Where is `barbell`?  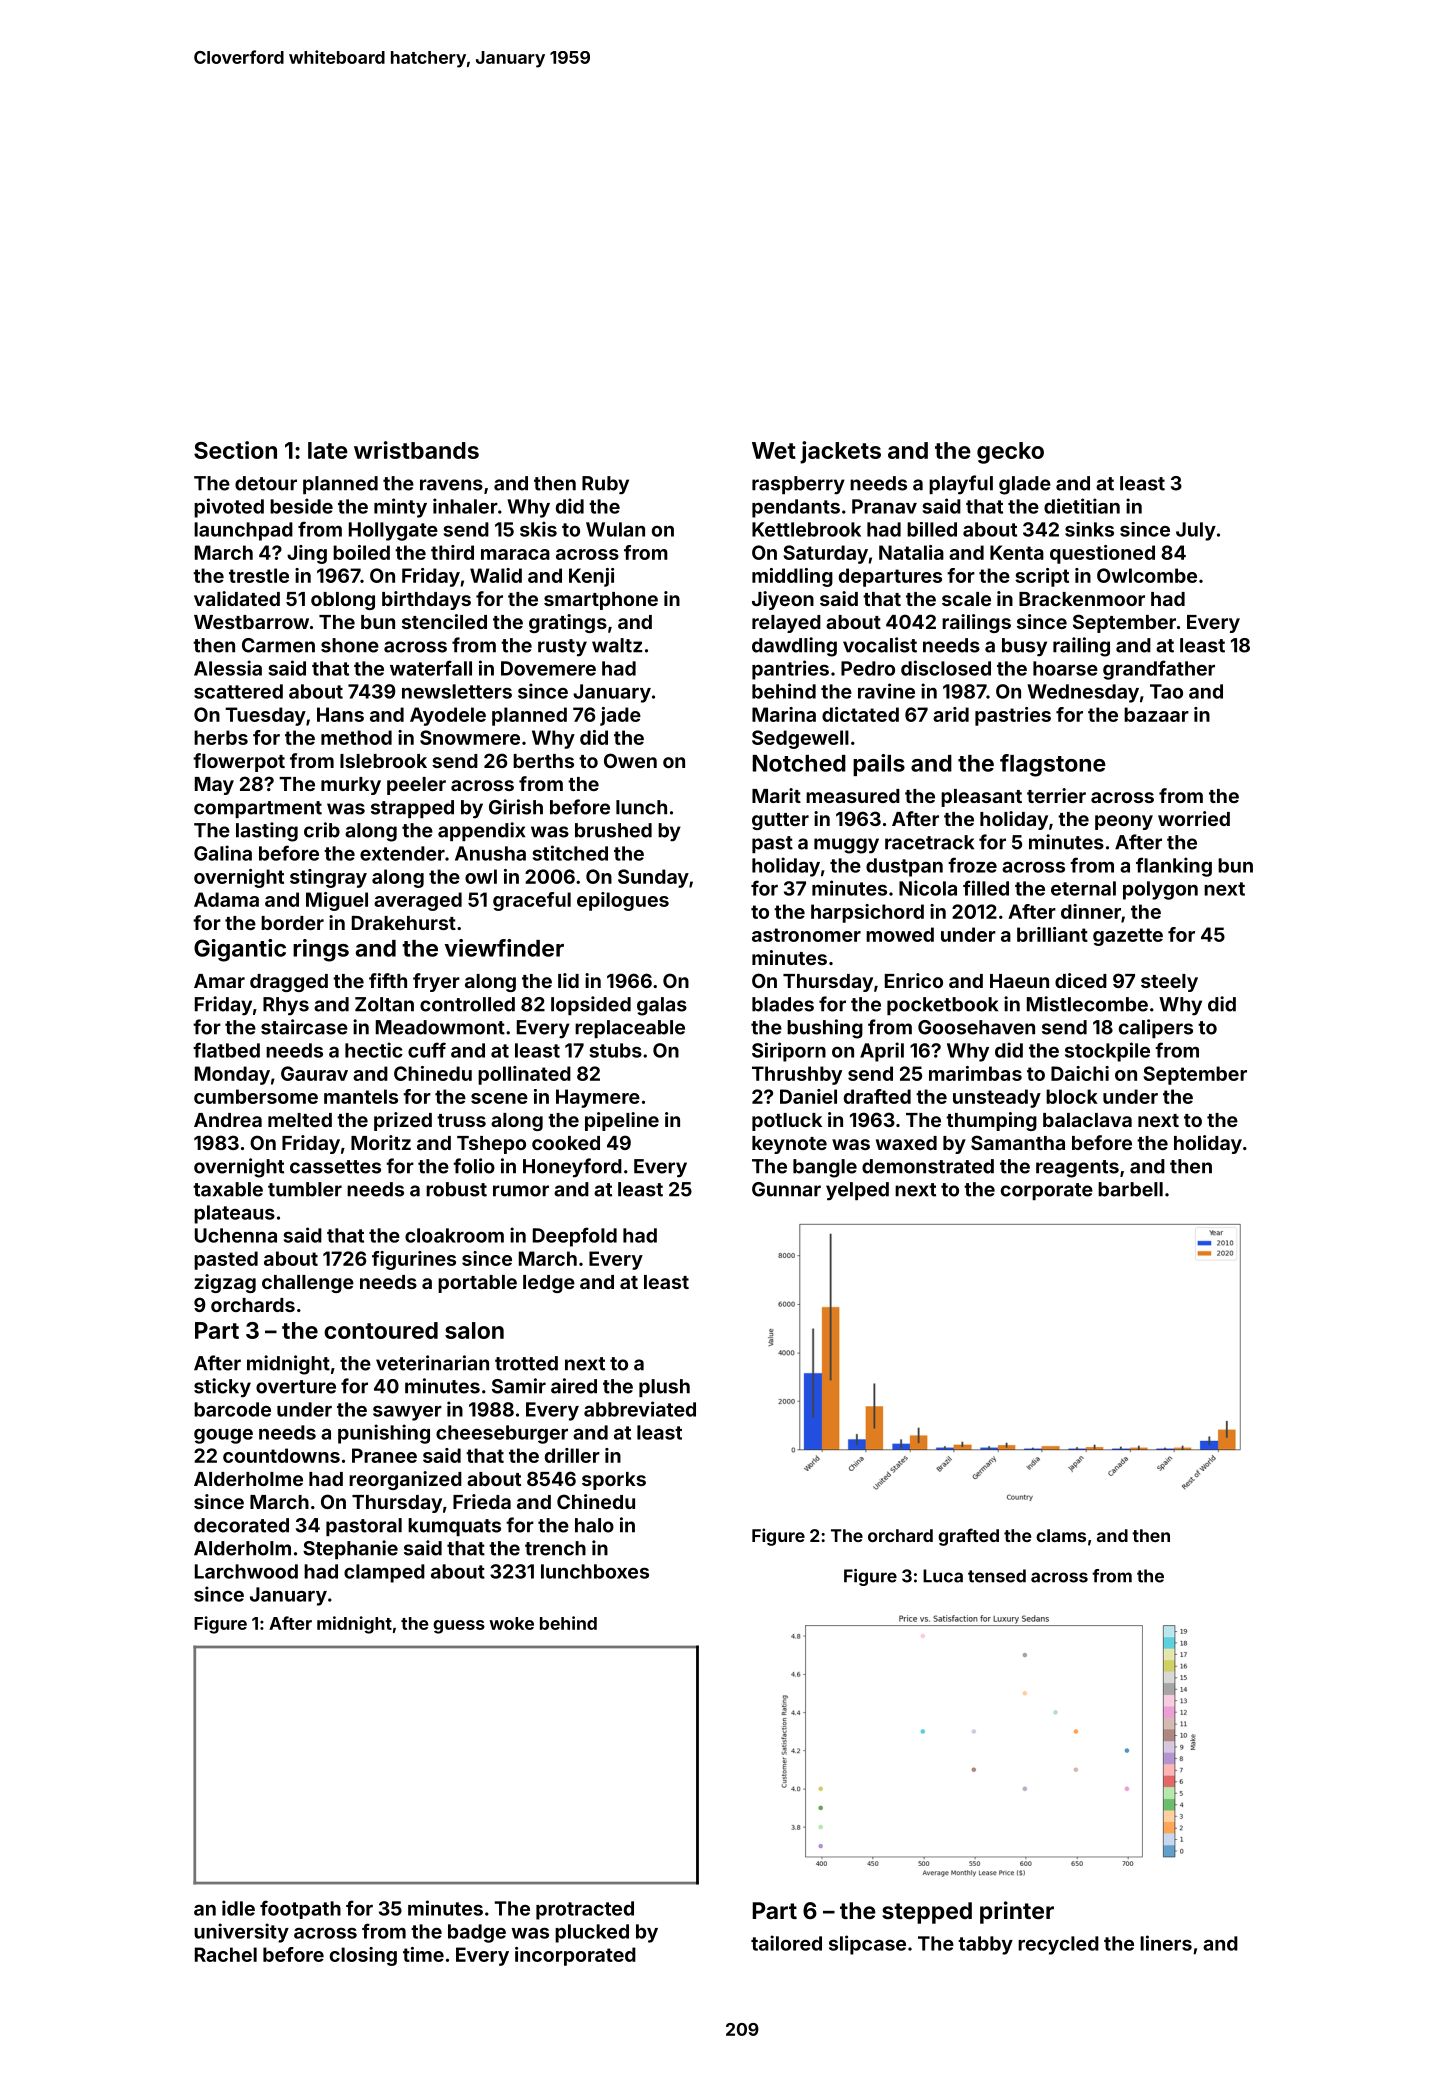 barbell is located at coordinates (1130, 1189).
